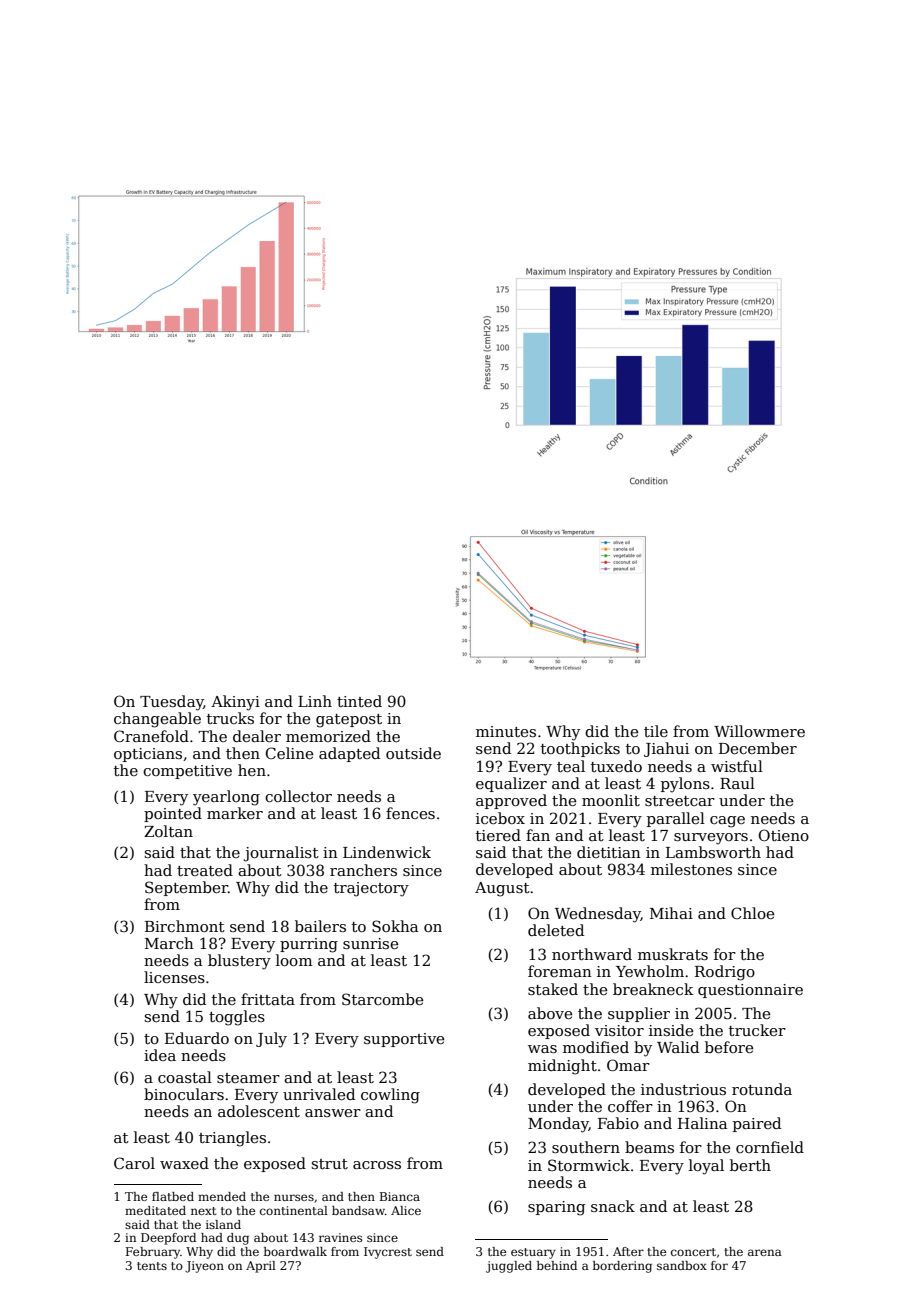  Describe the element at coordinates (693, 1252) in the document. I see `concert` at that location.
